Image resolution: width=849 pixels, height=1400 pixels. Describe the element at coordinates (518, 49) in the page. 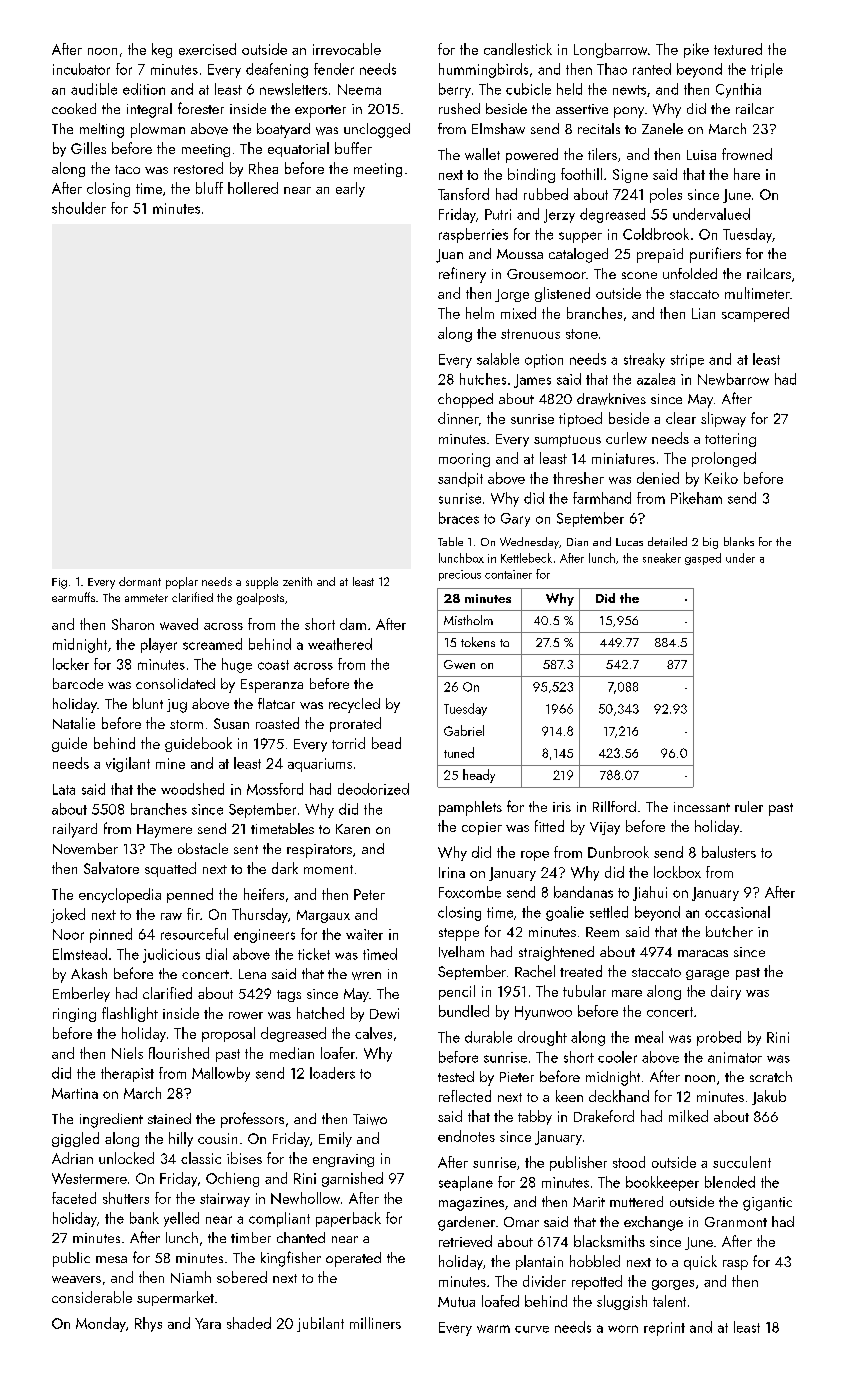

I see `candlestick` at that location.
